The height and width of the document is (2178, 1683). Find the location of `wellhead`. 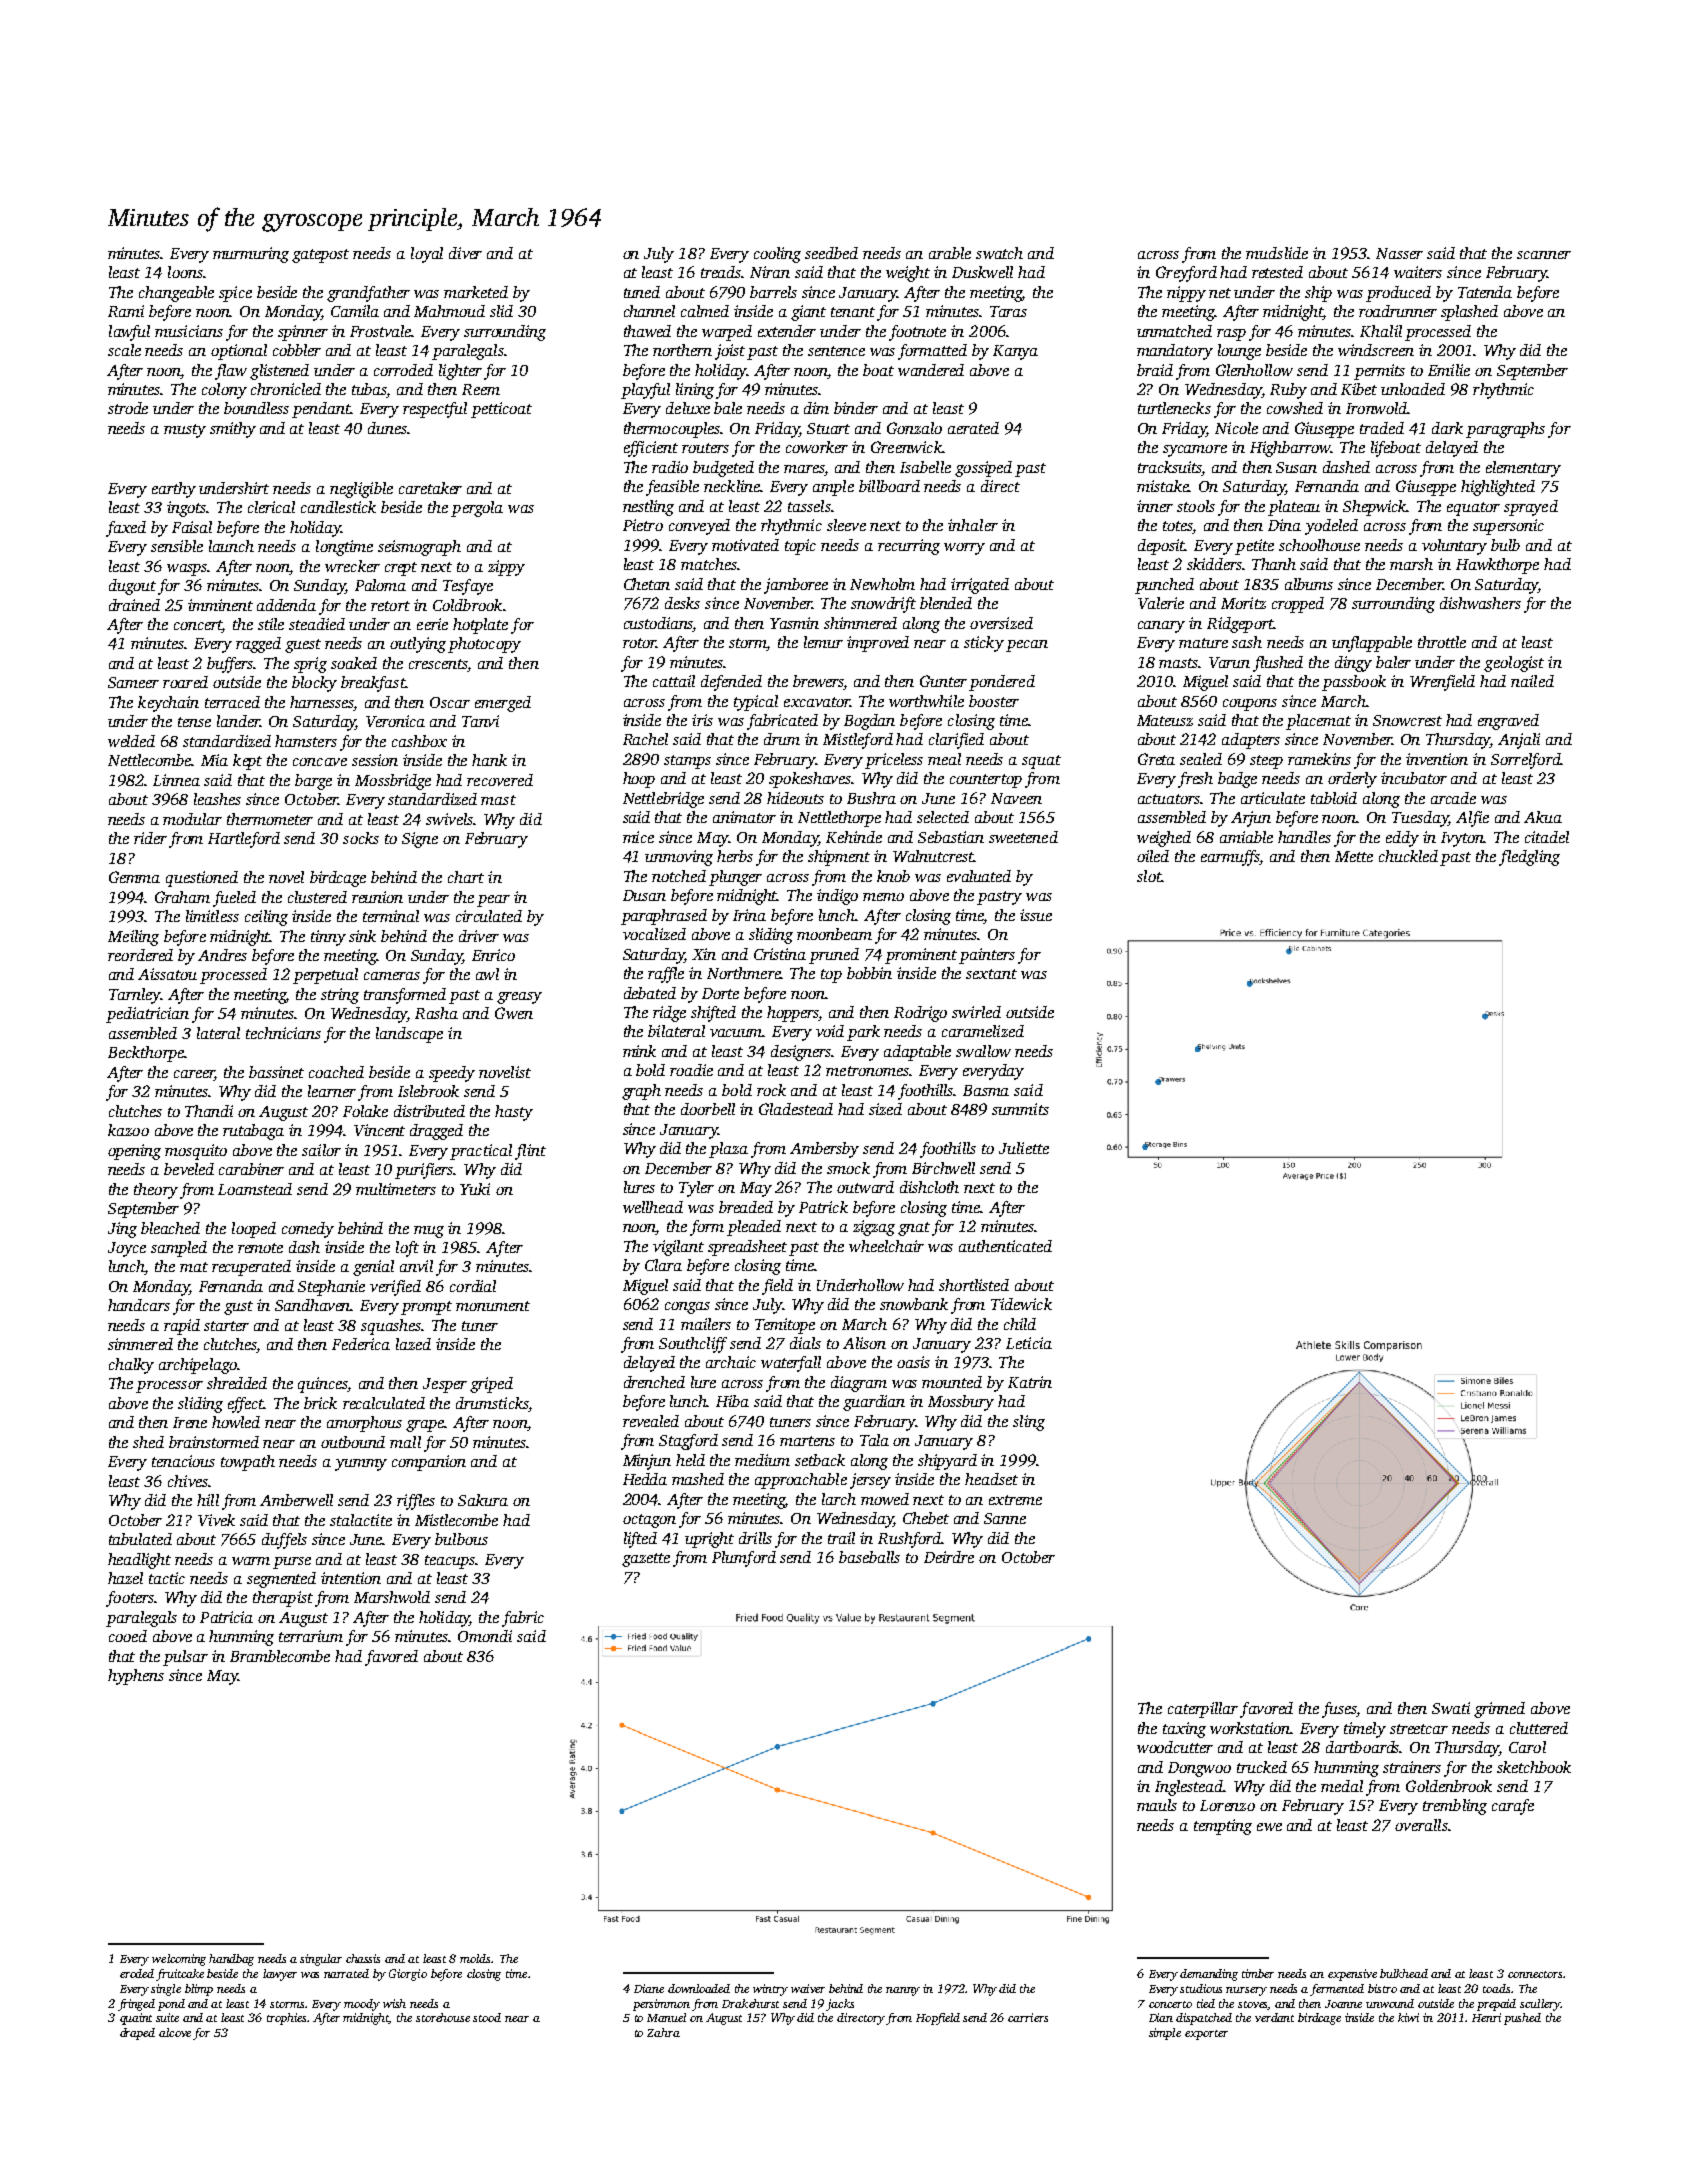

wellhead is located at coordinates (653, 1207).
